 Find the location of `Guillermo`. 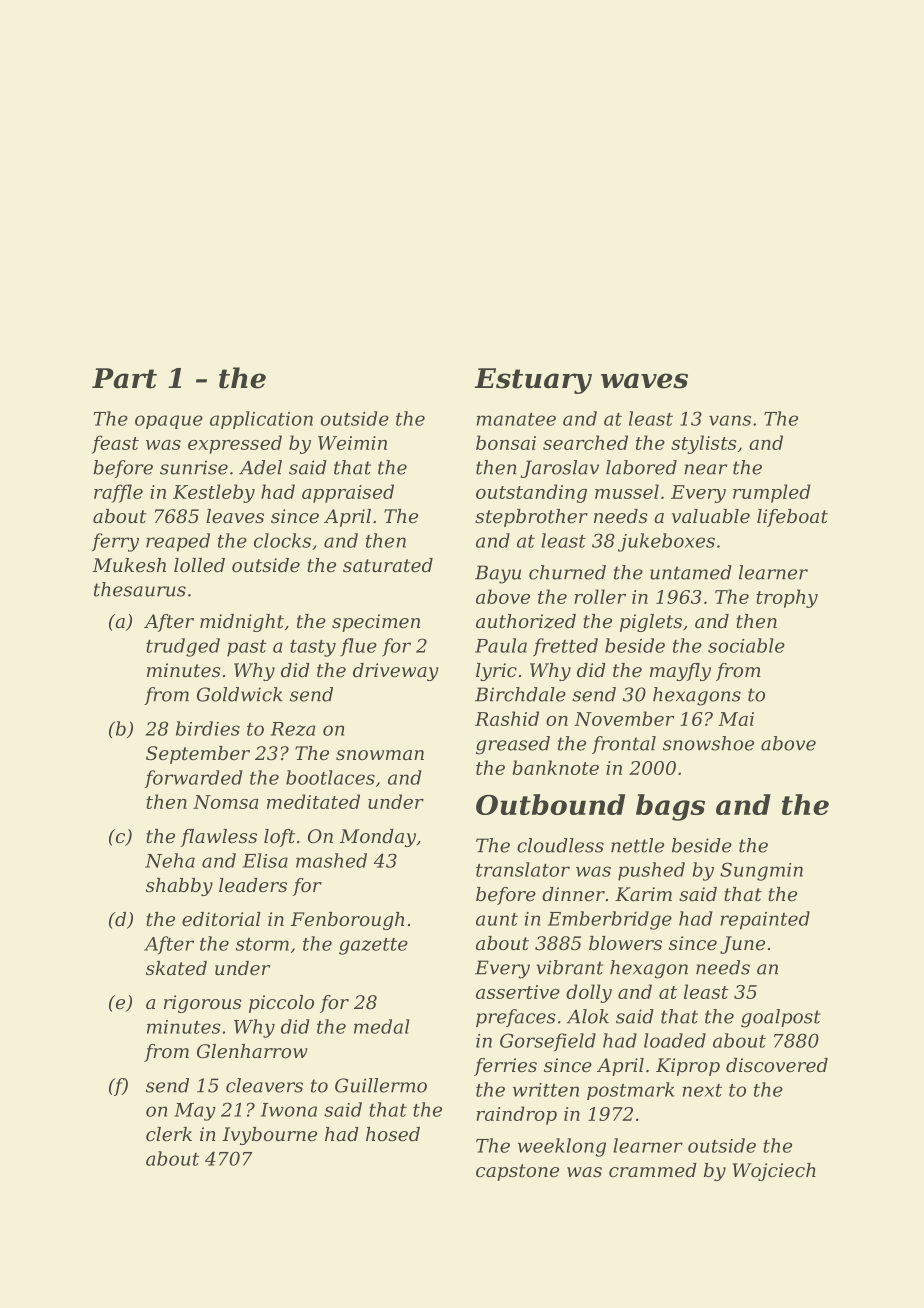

Guillermo is located at coordinates (381, 1085).
